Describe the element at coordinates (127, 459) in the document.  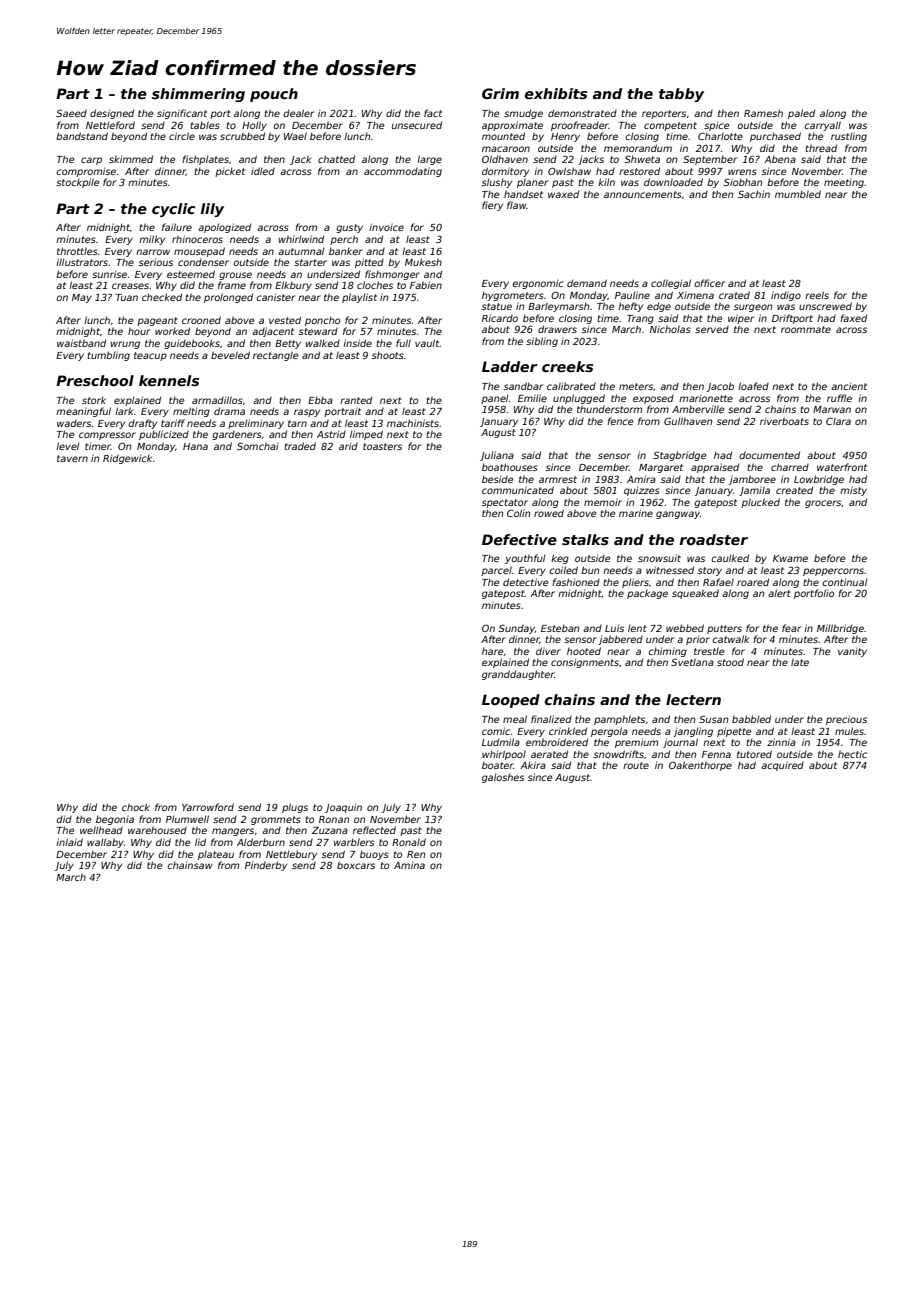
I see `Ridgewick` at that location.
